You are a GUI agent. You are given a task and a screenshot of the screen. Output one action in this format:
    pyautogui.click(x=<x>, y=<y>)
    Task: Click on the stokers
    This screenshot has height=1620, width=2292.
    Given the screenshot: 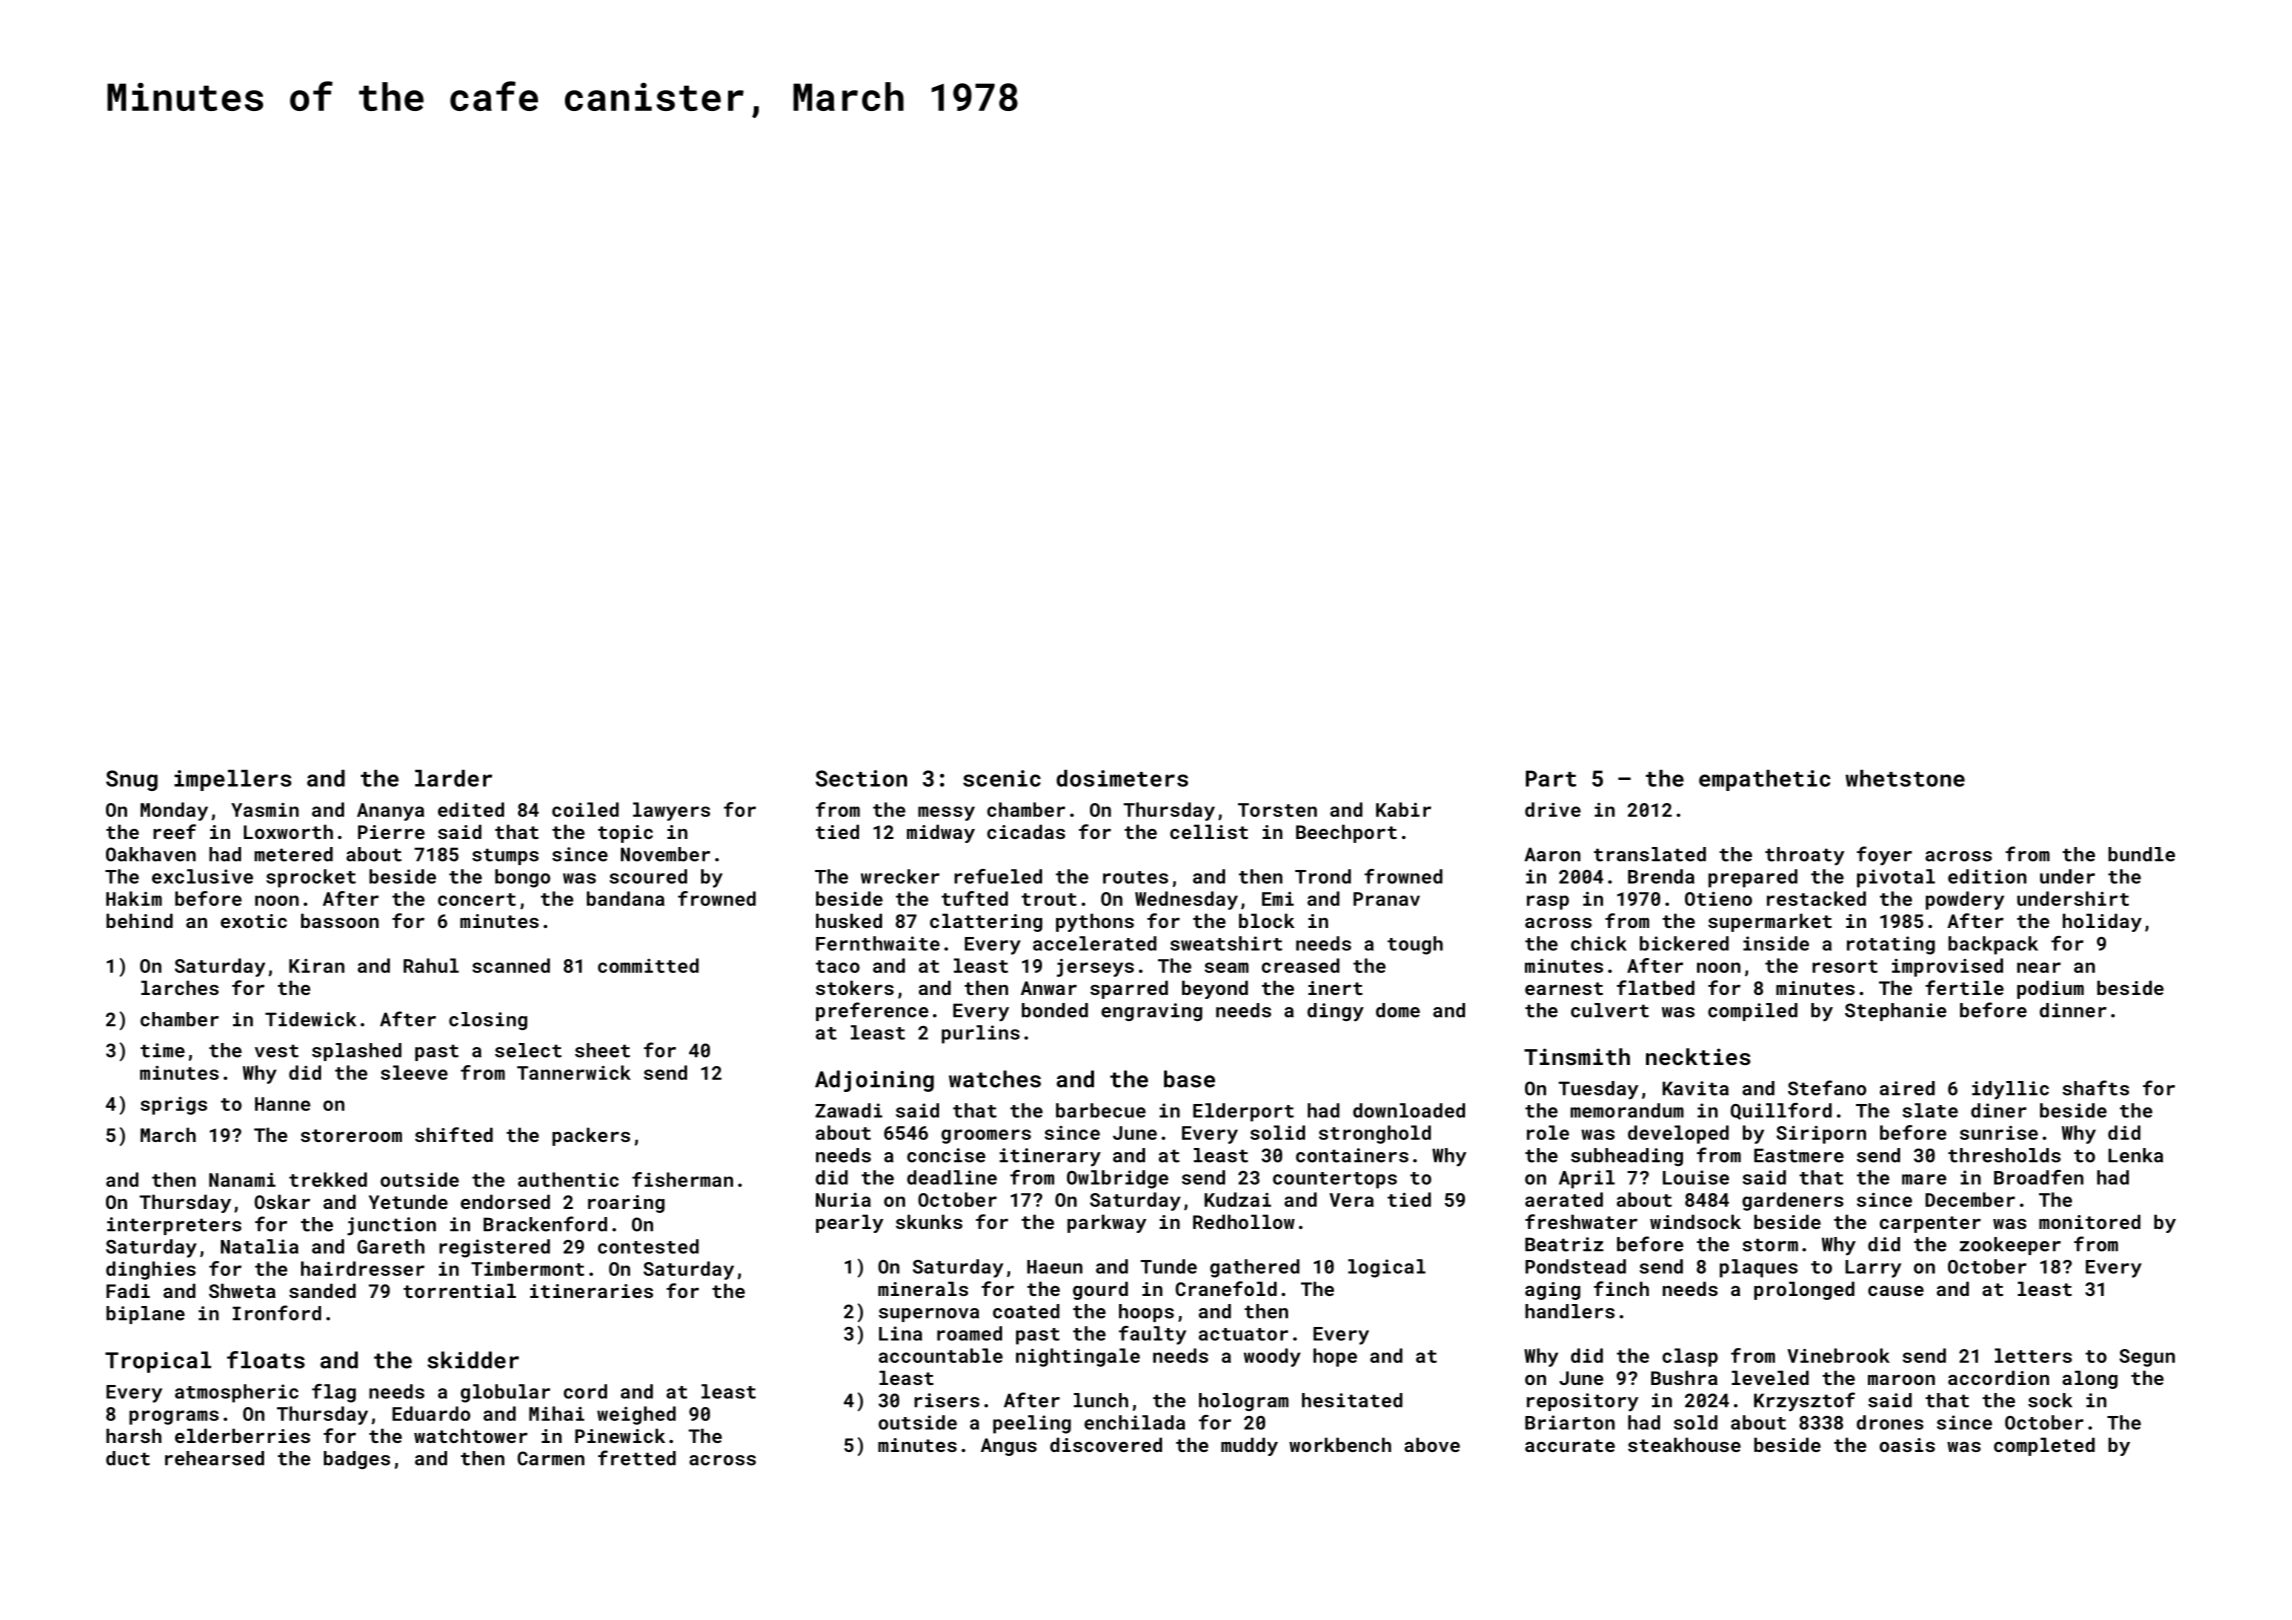 What is the action you would take?
    pyautogui.click(x=855, y=987)
